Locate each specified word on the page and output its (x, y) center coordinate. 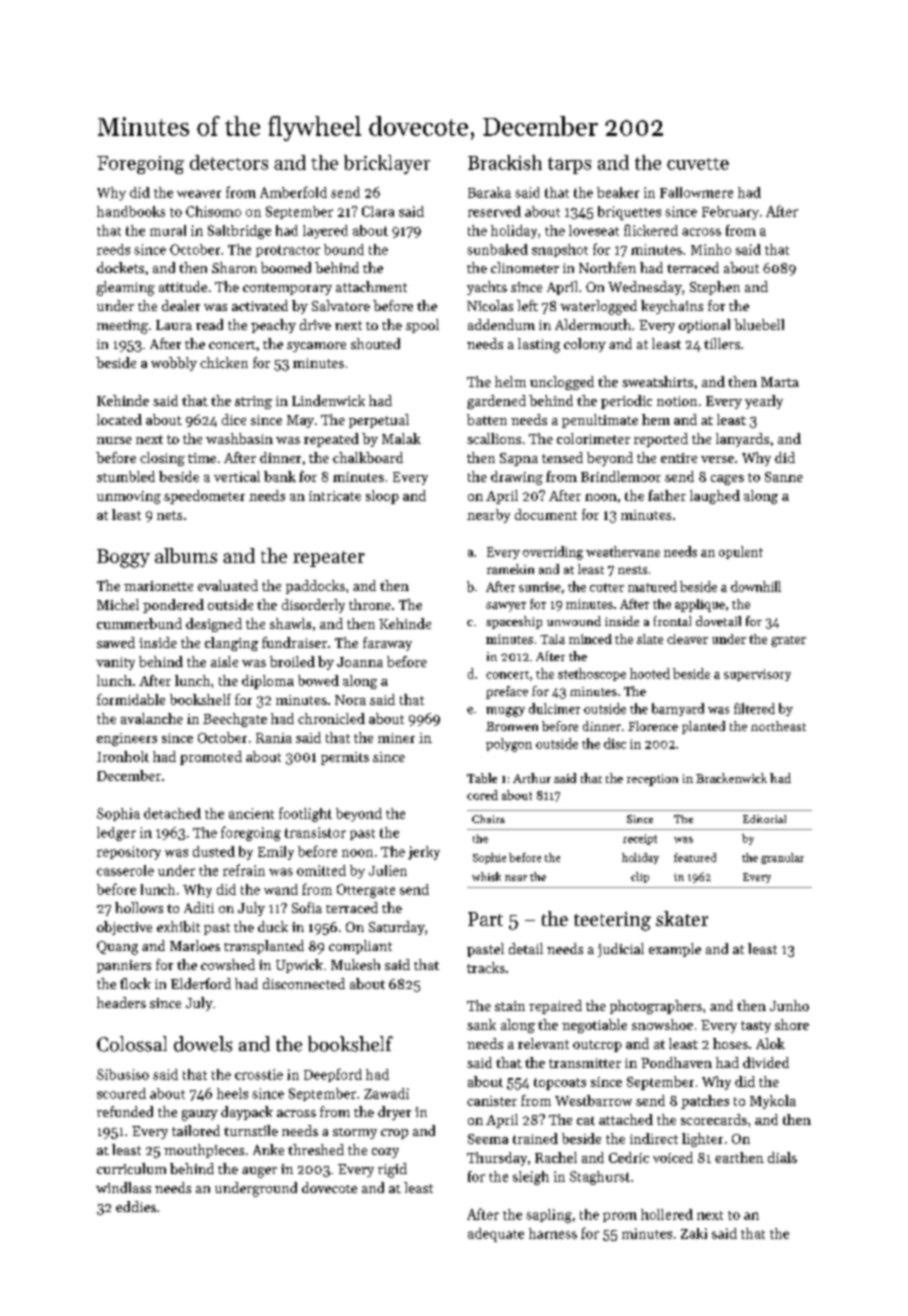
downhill (756, 586)
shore (792, 1024)
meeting (122, 327)
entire (679, 458)
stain (510, 1006)
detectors (229, 162)
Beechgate (235, 720)
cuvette (698, 164)
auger (259, 1172)
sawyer (506, 607)
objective (124, 928)
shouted (375, 343)
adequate (496, 1235)
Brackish (505, 162)
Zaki (694, 1233)
